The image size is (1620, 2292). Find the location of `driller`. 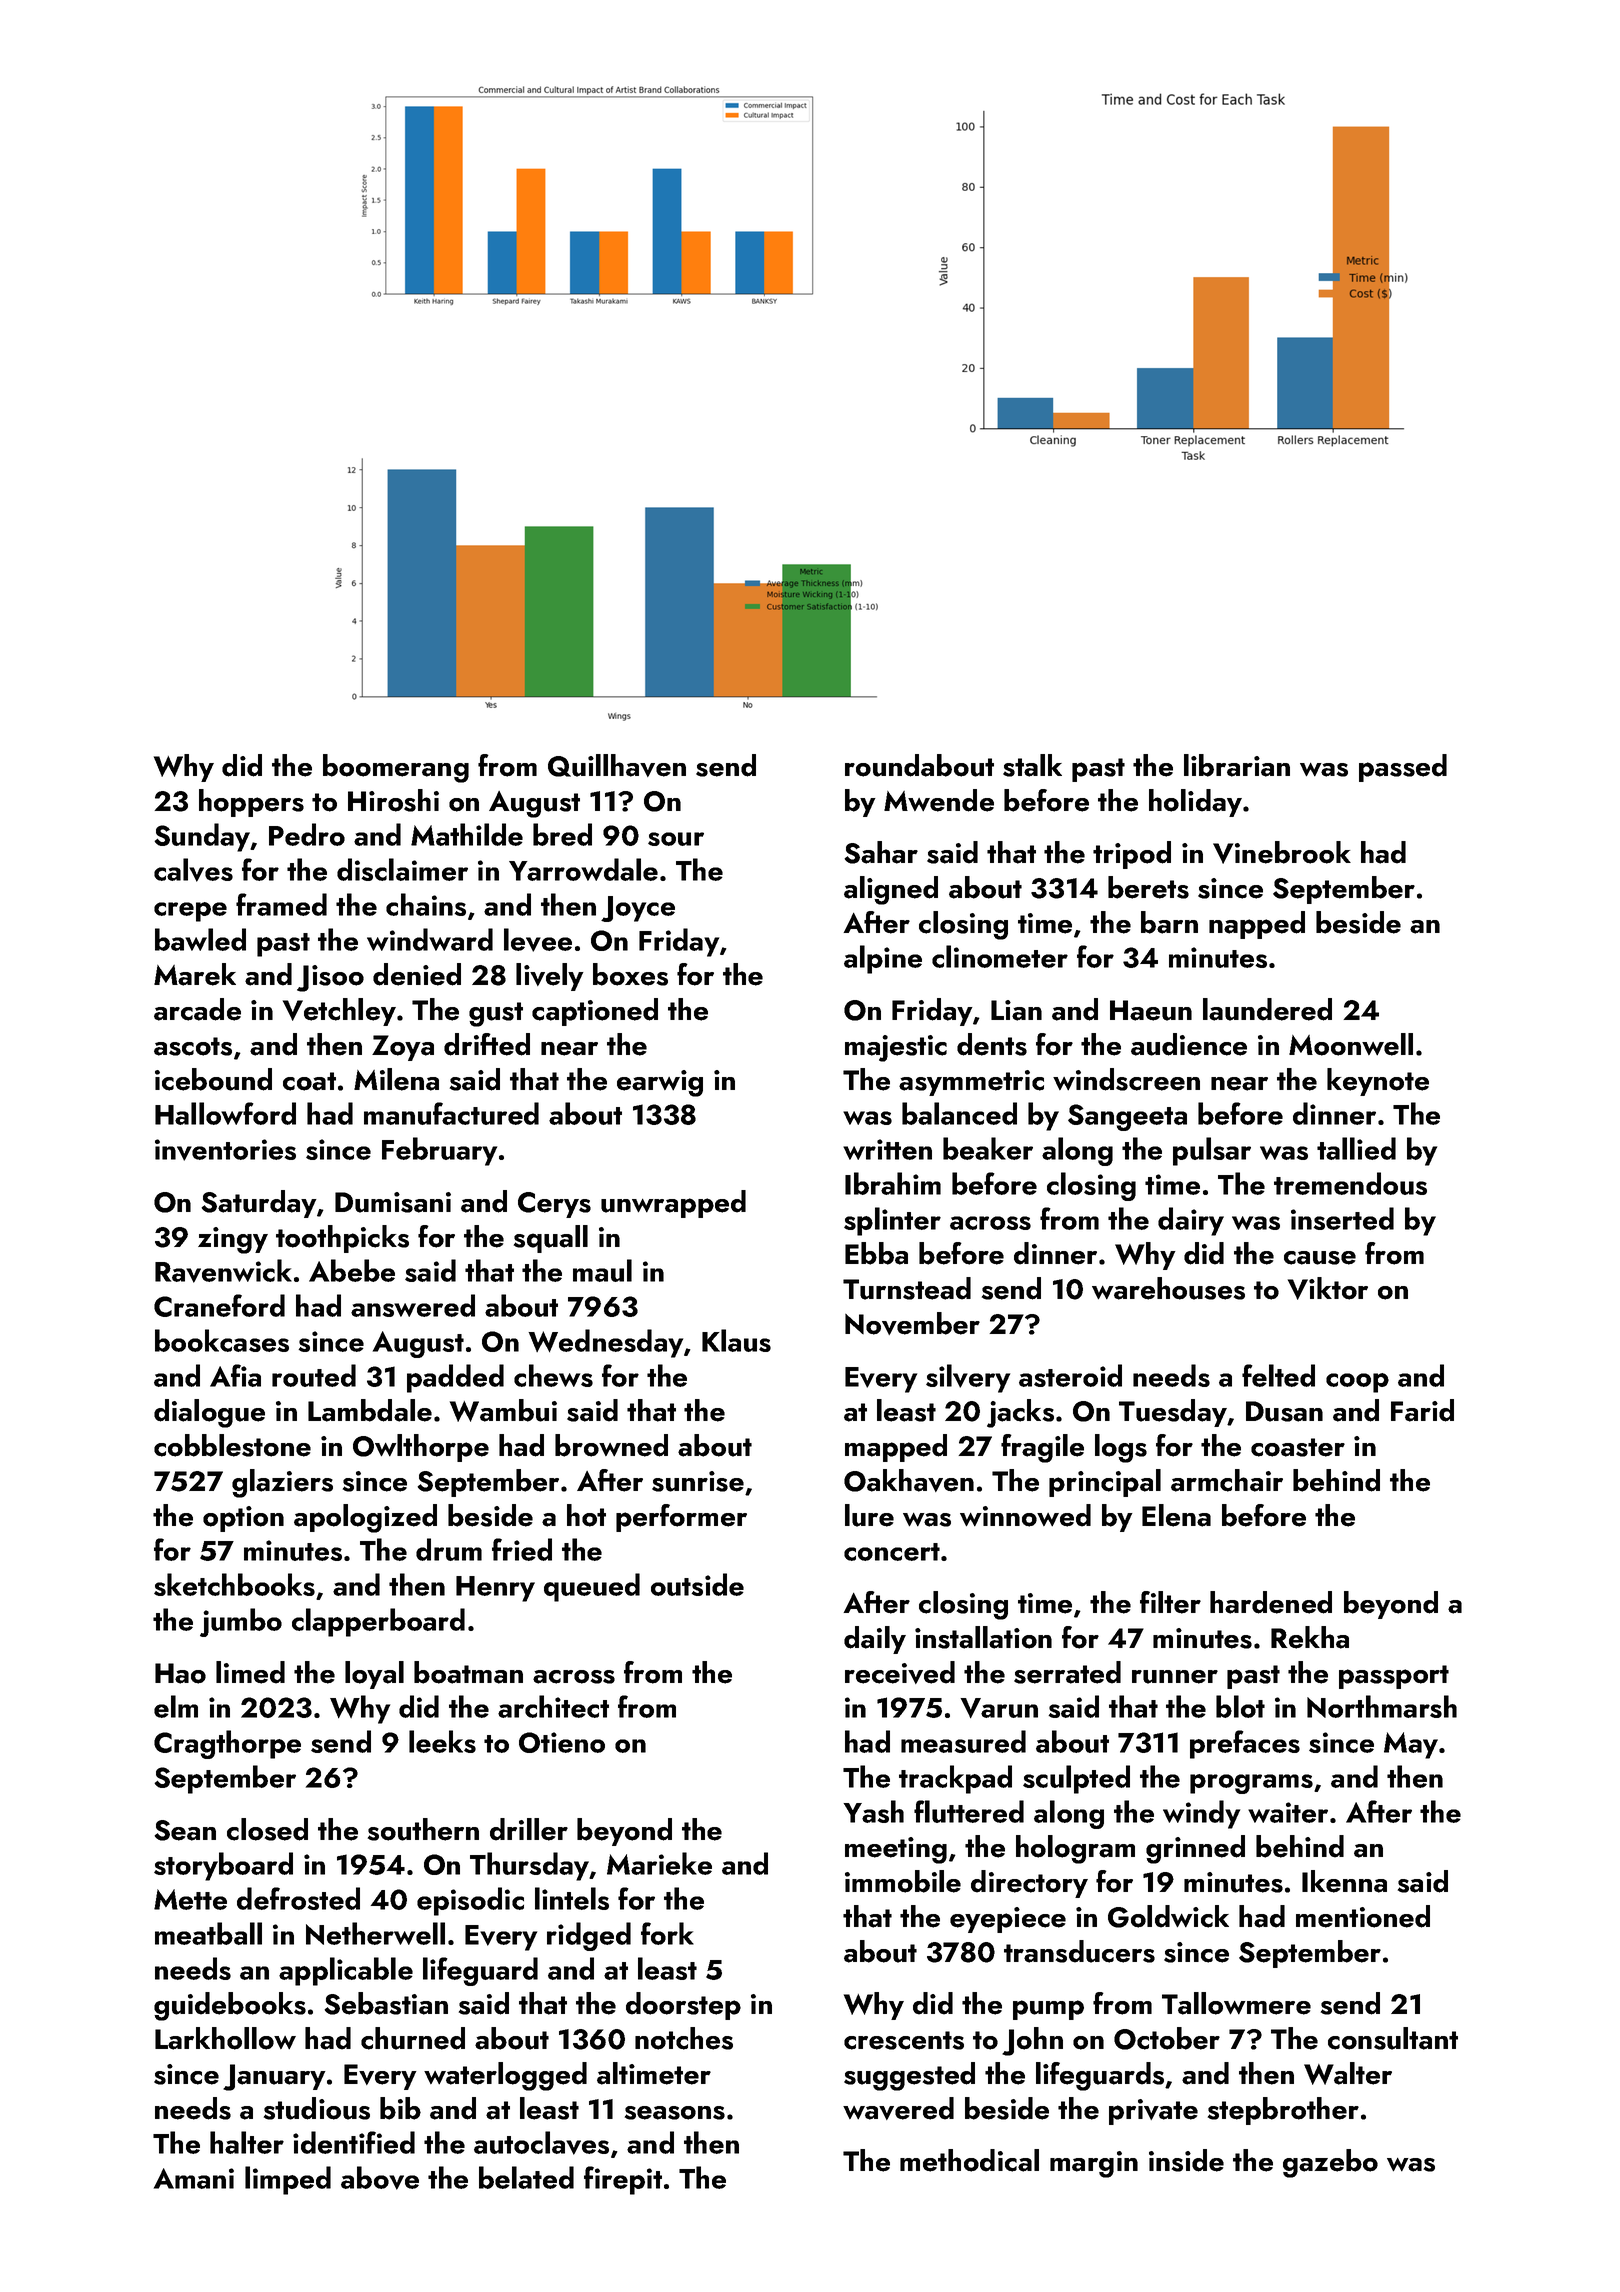

driller is located at coordinates (529, 1829).
